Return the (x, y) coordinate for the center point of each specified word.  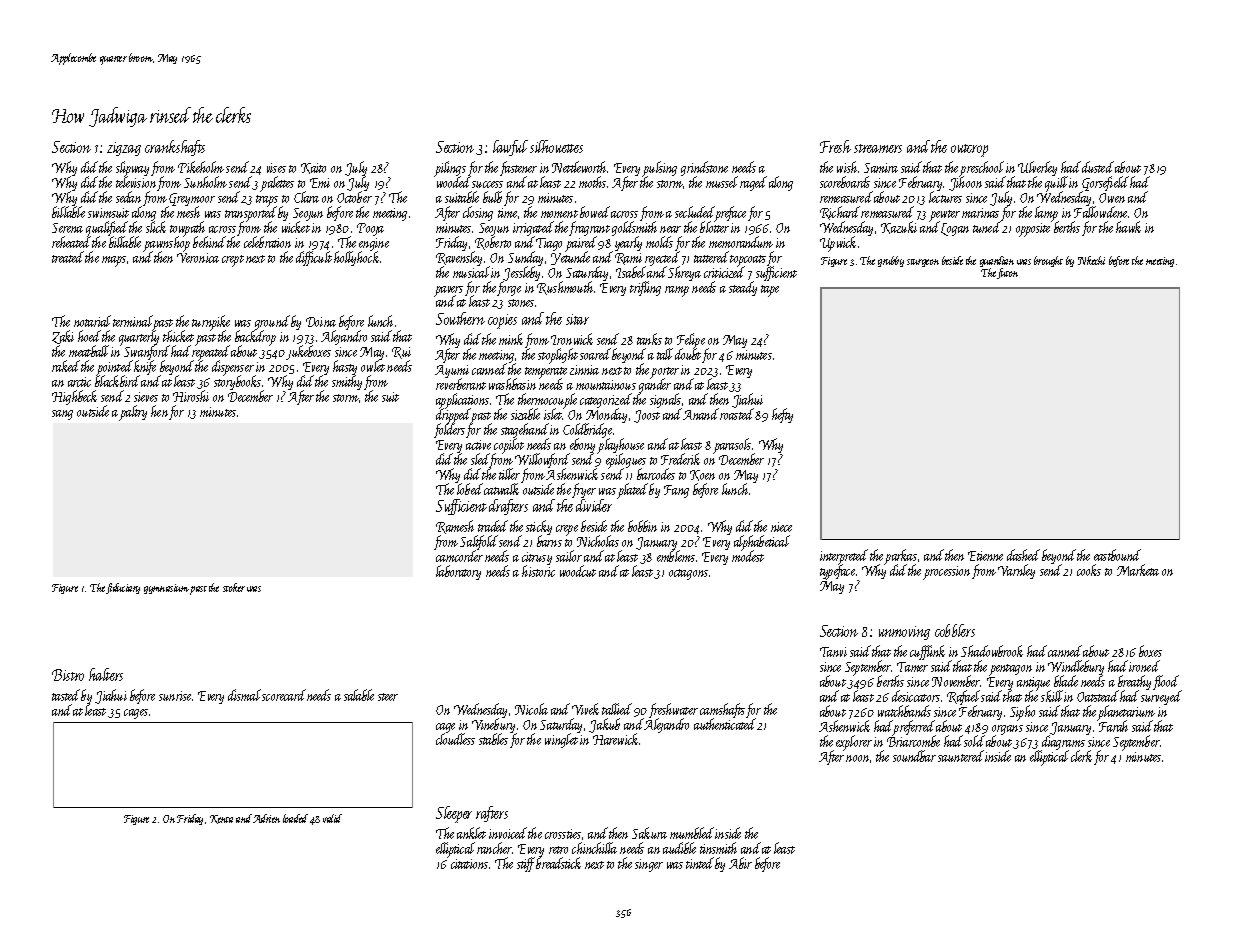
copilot (509, 446)
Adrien (266, 818)
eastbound (1117, 555)
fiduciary (123, 588)
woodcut (578, 571)
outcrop (969, 150)
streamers (878, 148)
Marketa (1138, 570)
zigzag (124, 149)
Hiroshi (191, 396)
